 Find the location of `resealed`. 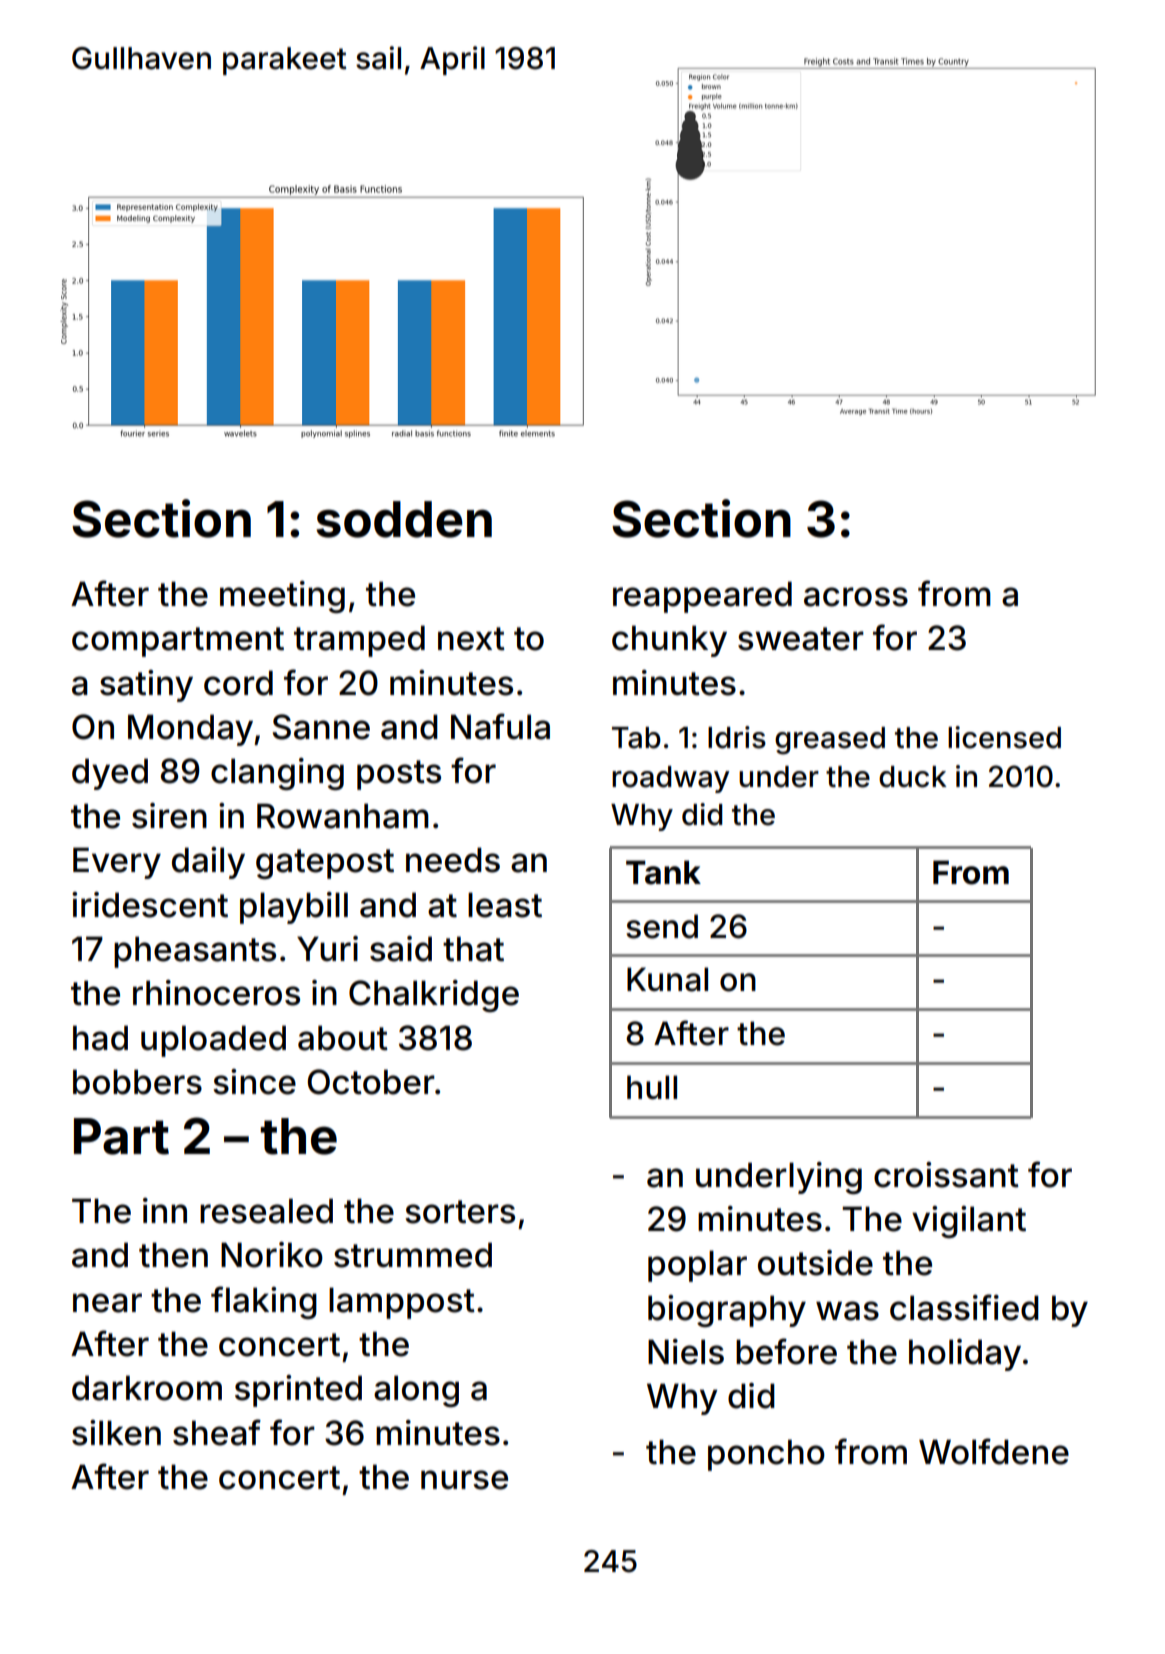

resealed is located at coordinates (266, 1211).
